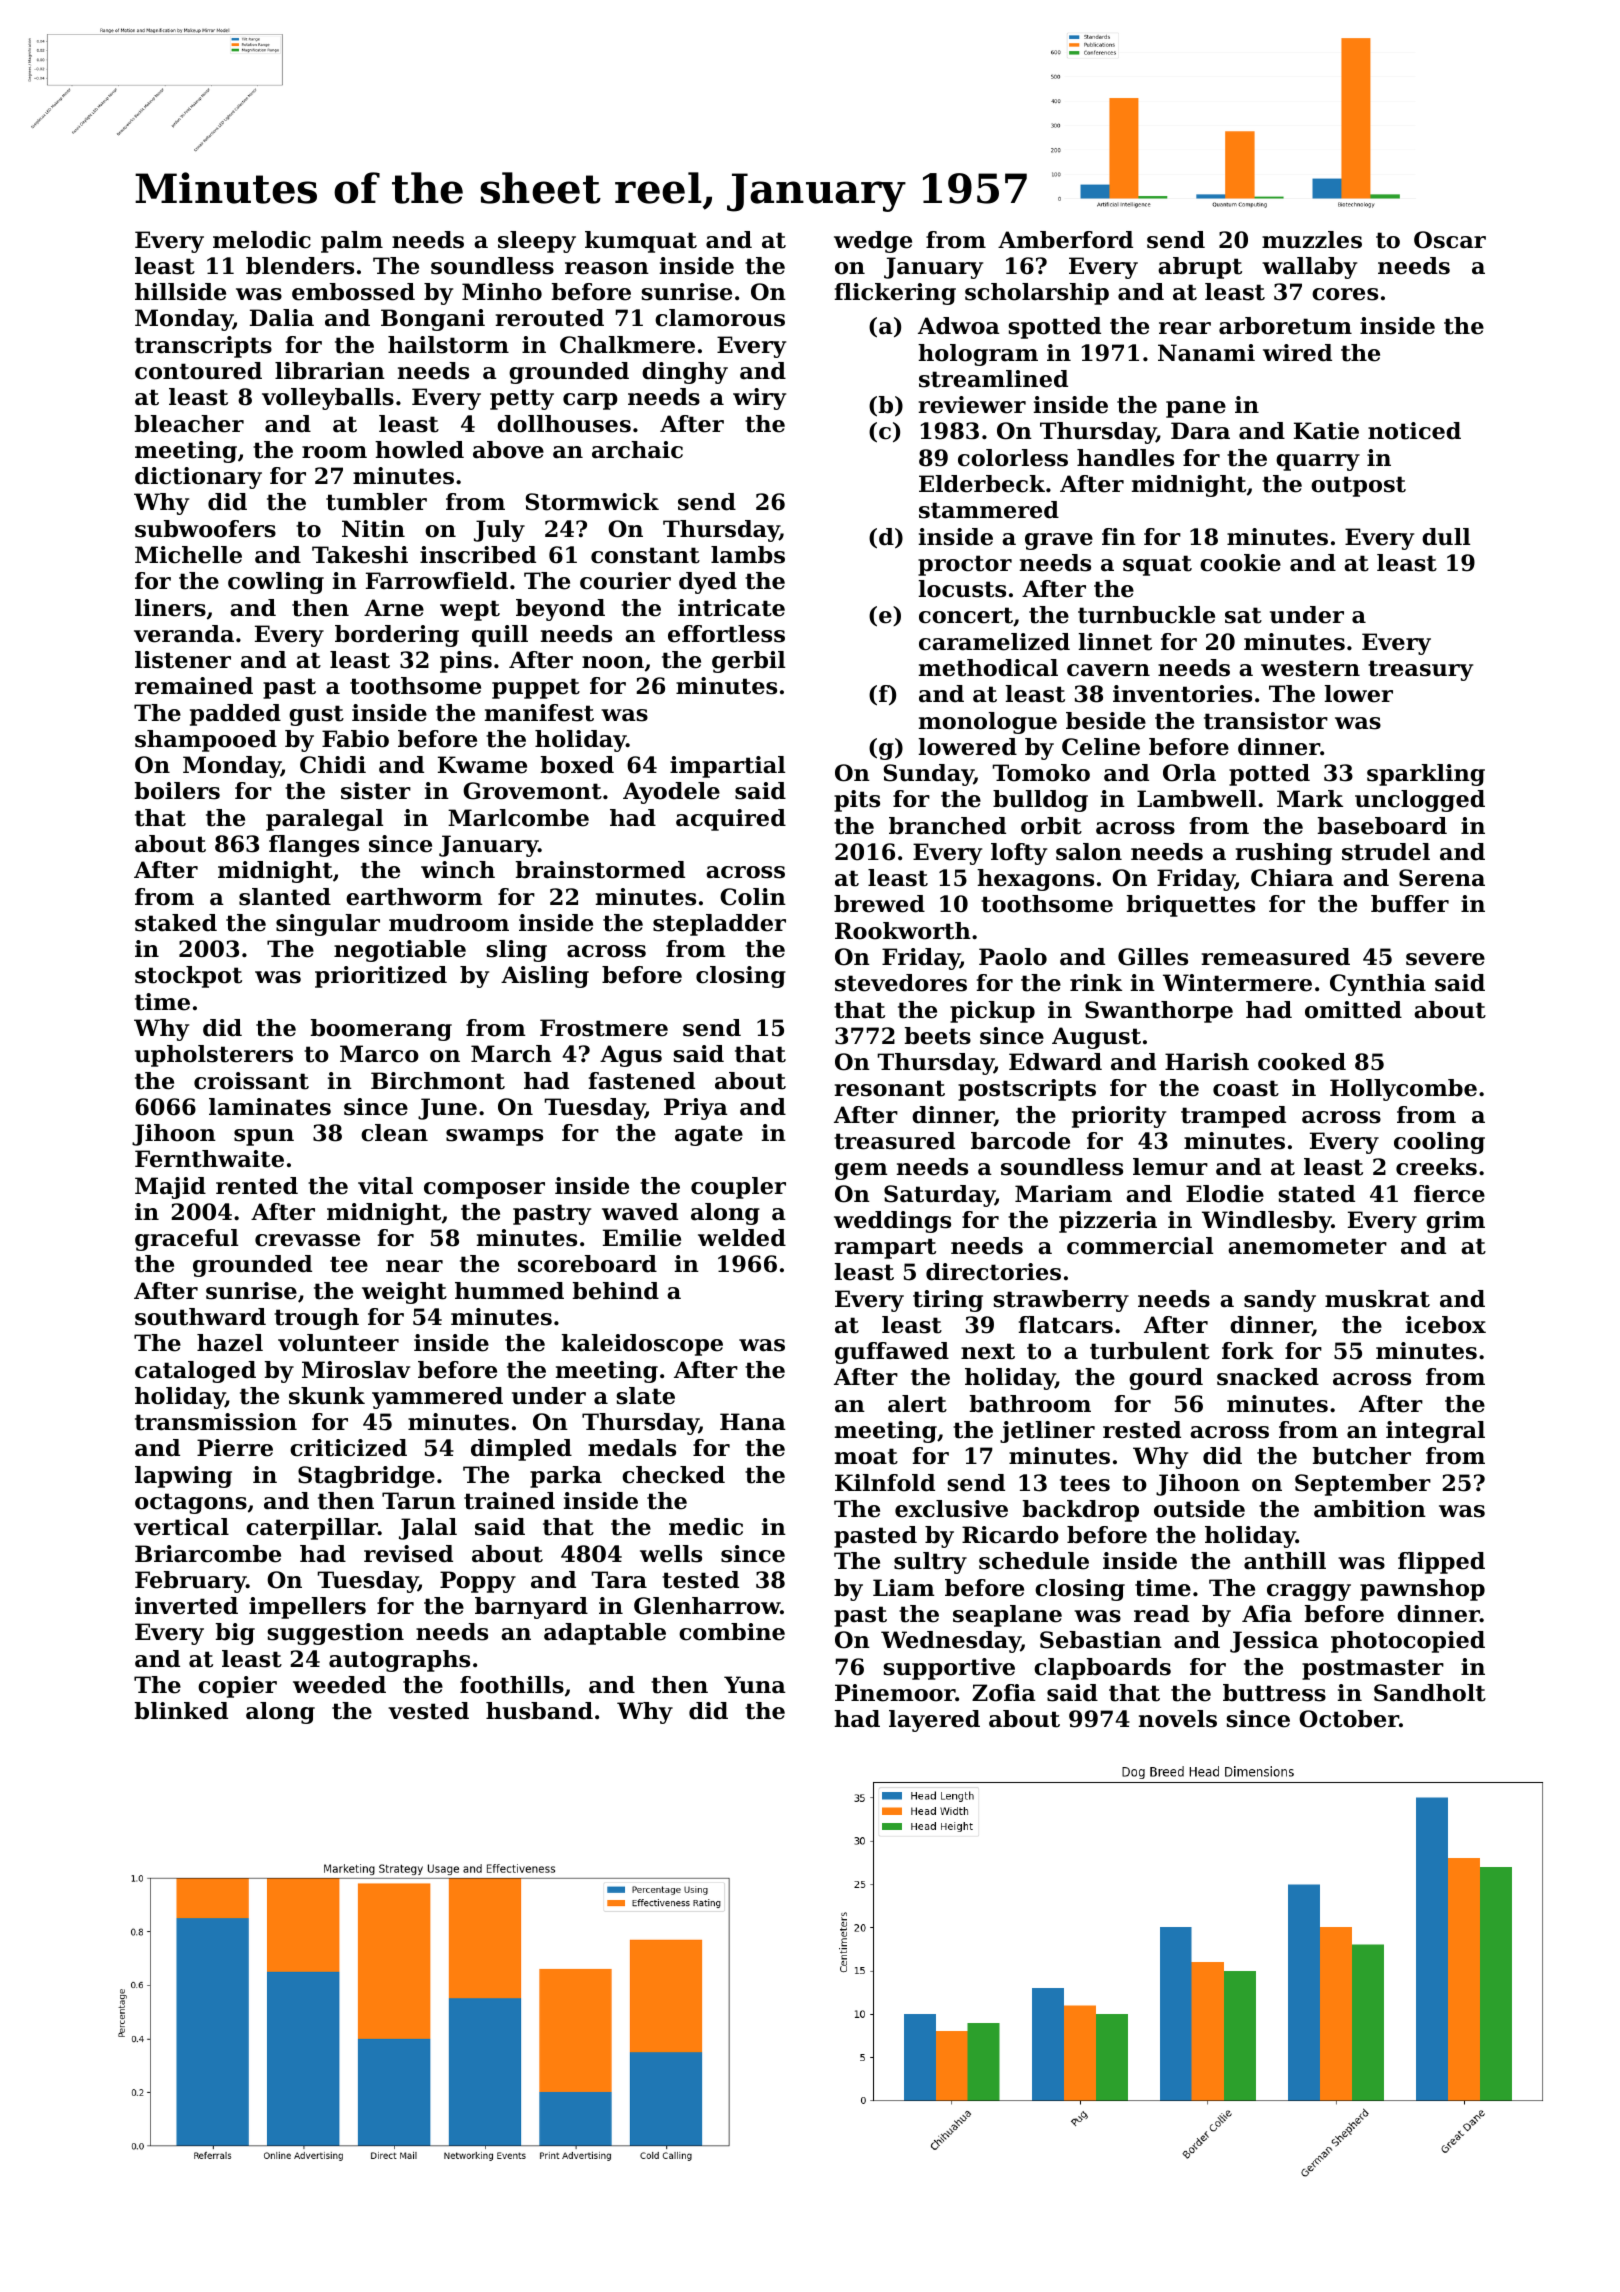  I want to click on severe, so click(1445, 959).
